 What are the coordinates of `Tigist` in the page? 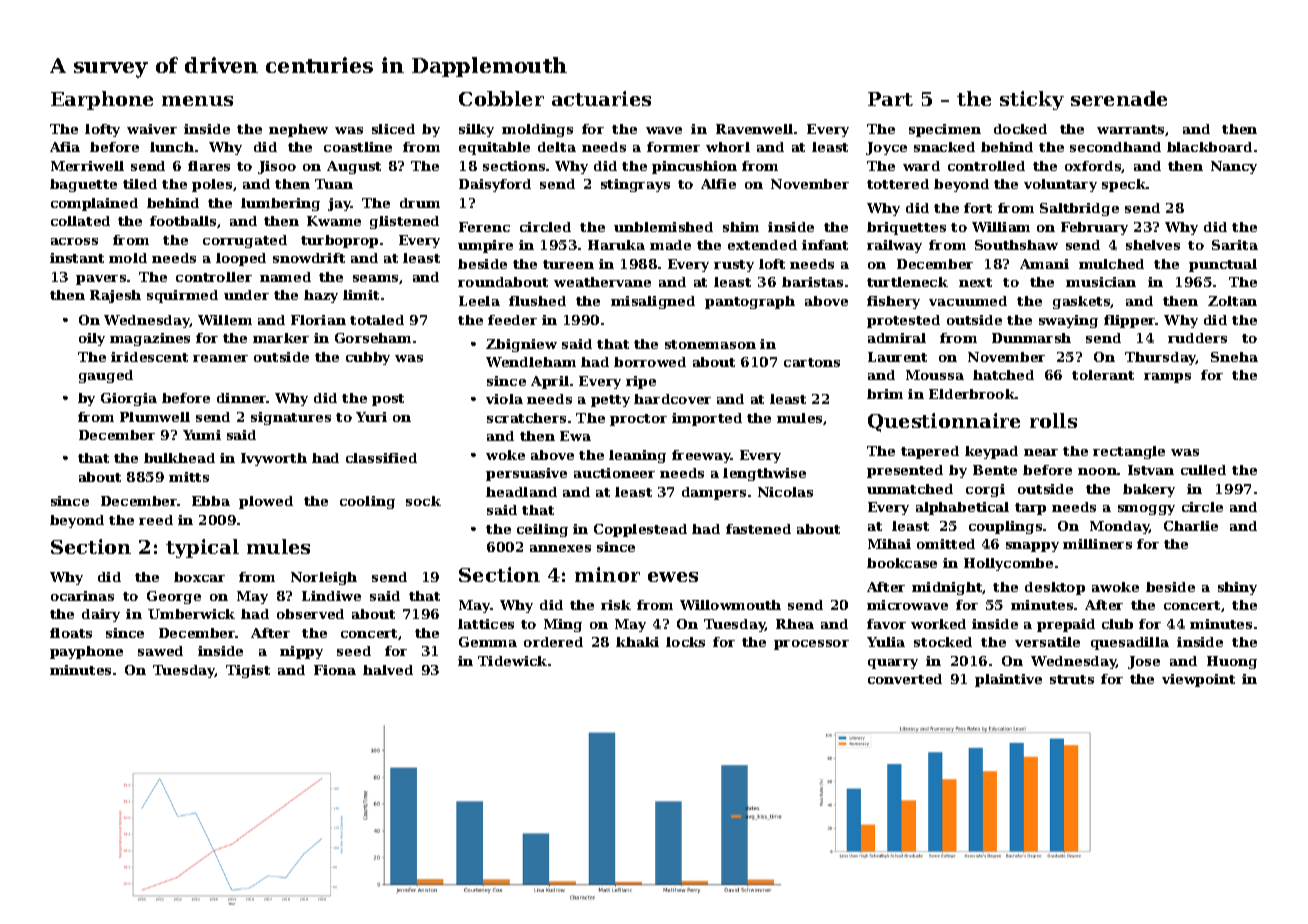 It's located at (248, 671).
